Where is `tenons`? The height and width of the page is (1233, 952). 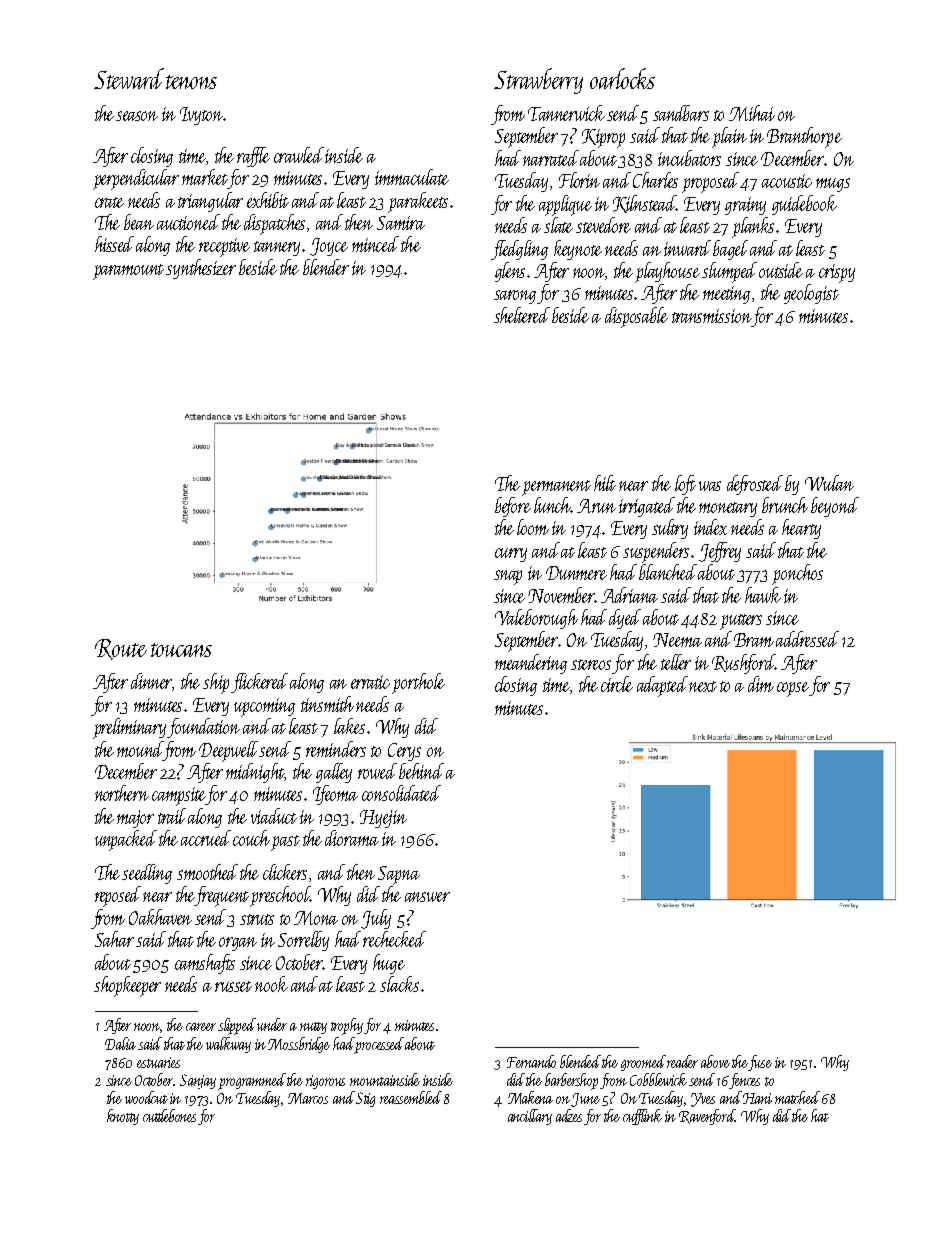
tenons is located at coordinates (191, 82).
